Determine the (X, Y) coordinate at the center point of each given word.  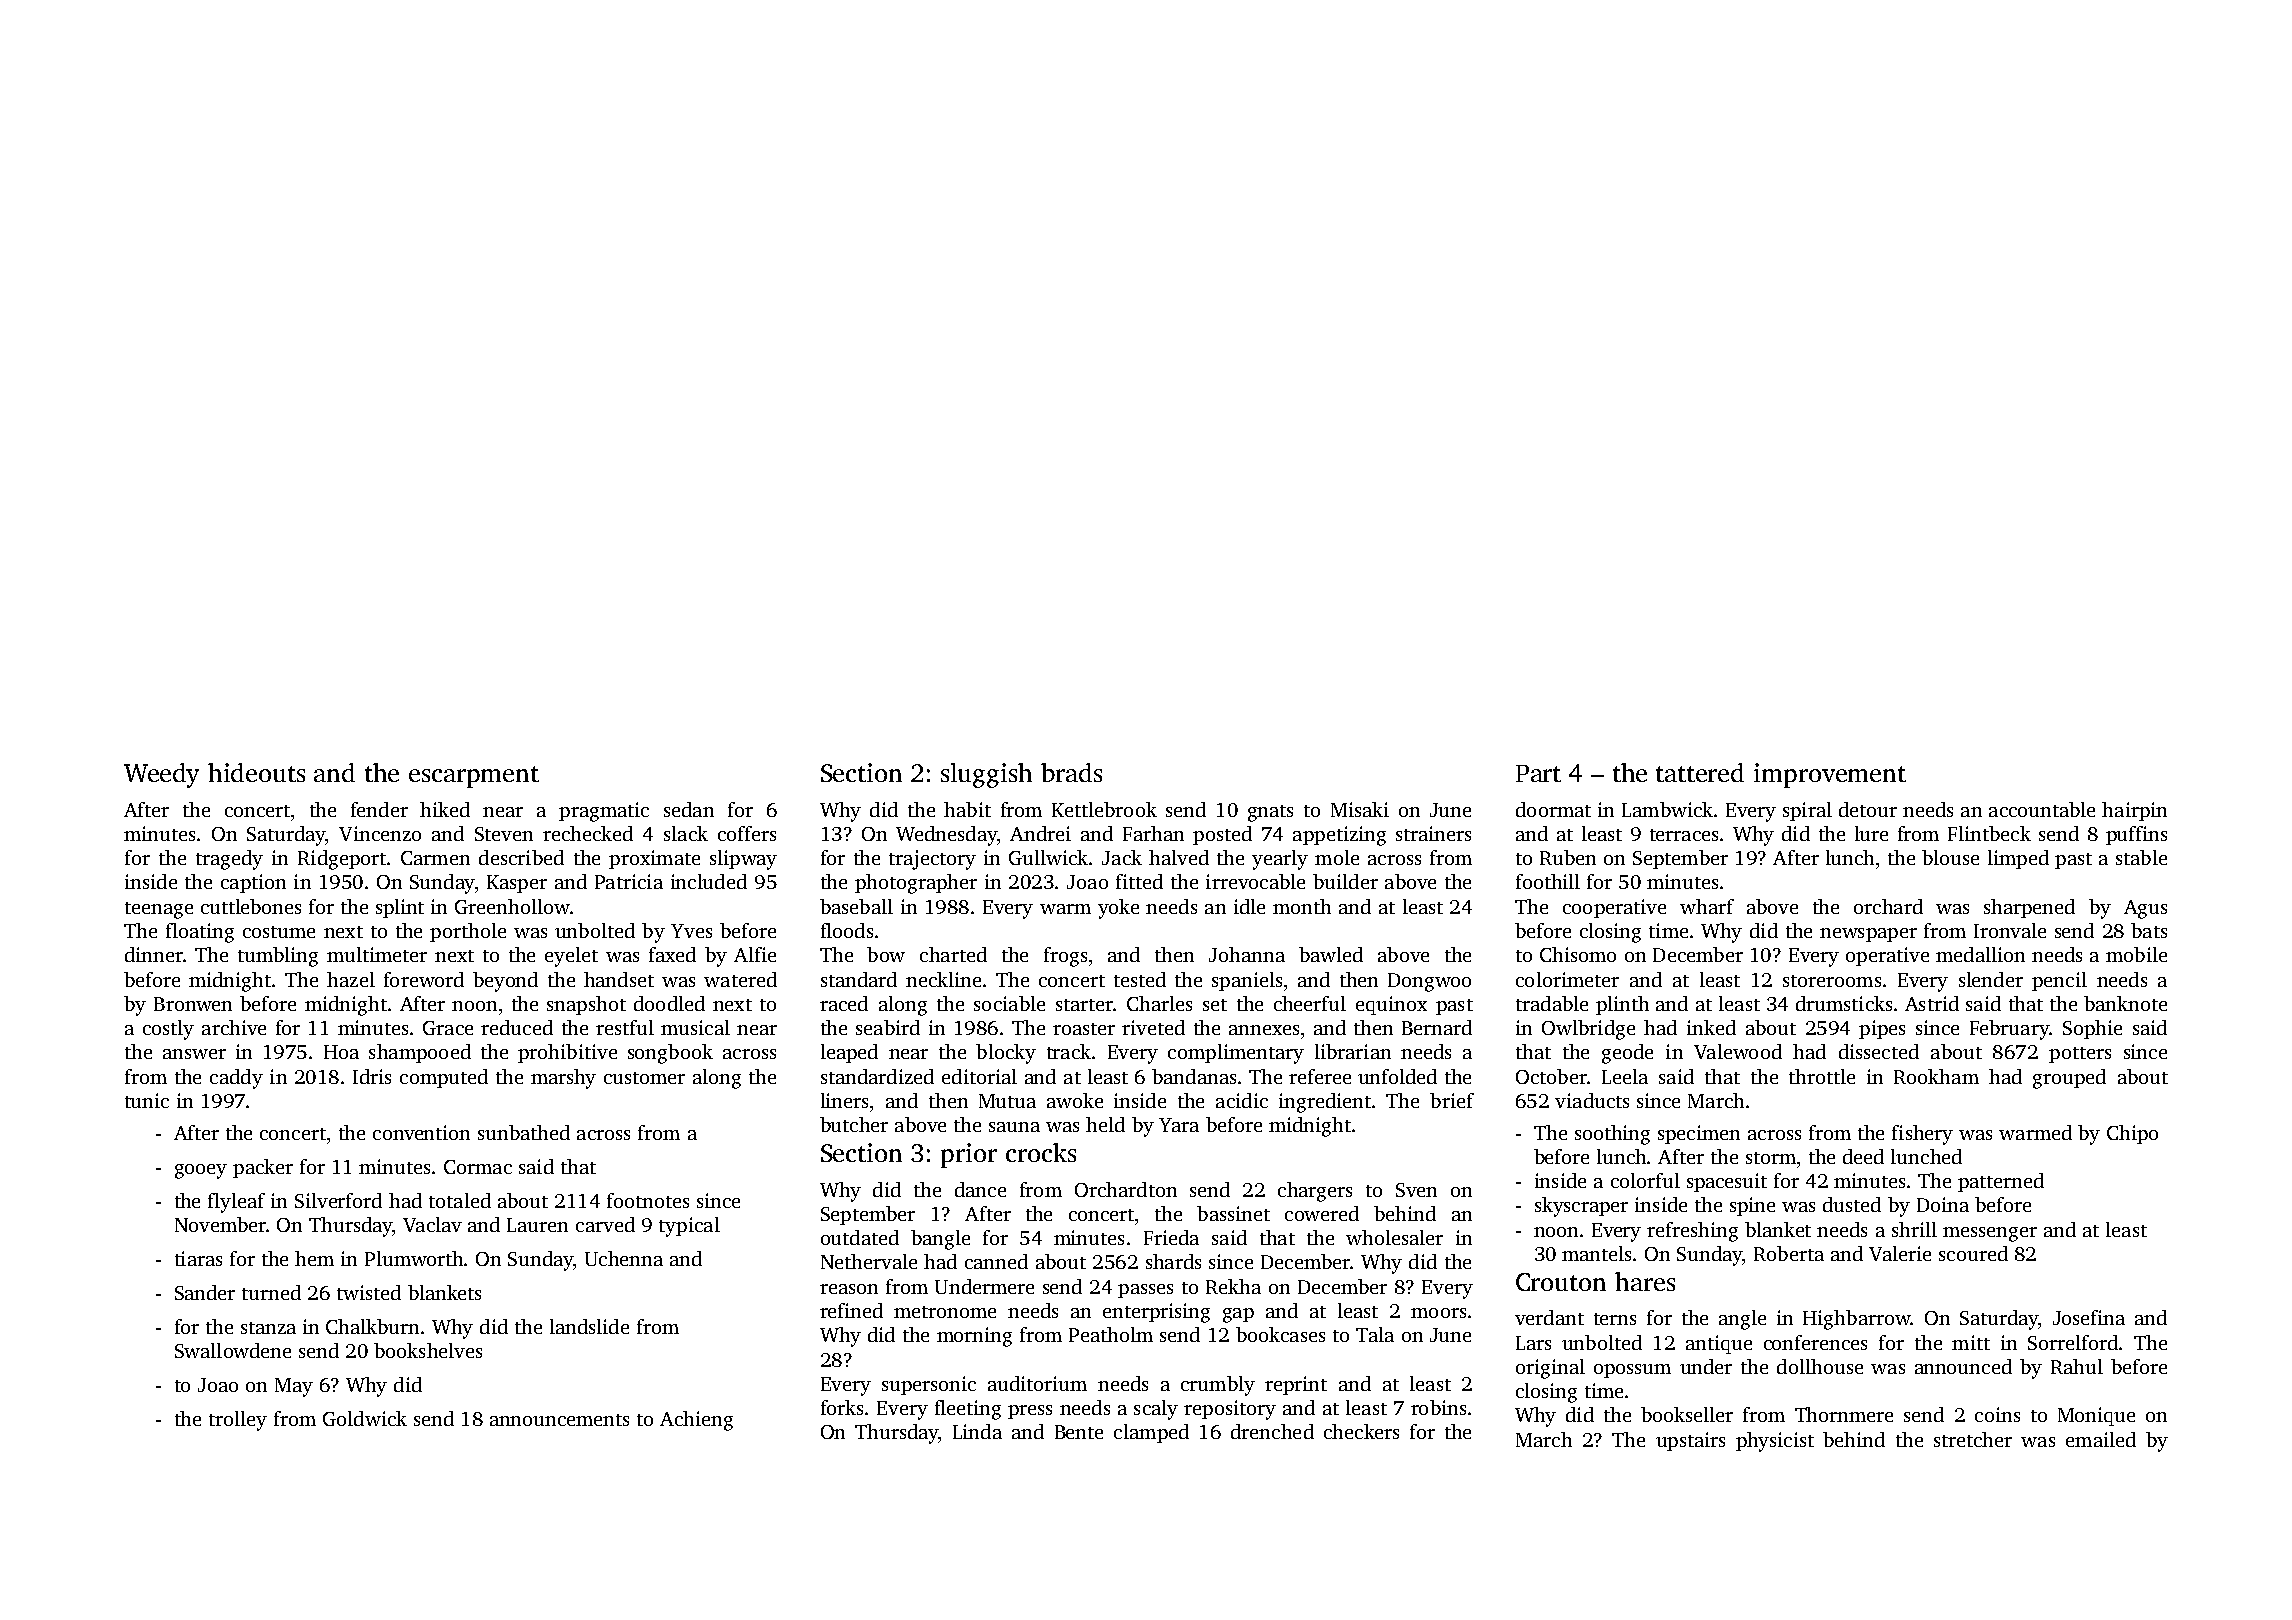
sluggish (986, 775)
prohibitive (567, 1053)
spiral (1807, 811)
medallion (1980, 954)
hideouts (256, 772)
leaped (849, 1053)
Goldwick (365, 1418)
